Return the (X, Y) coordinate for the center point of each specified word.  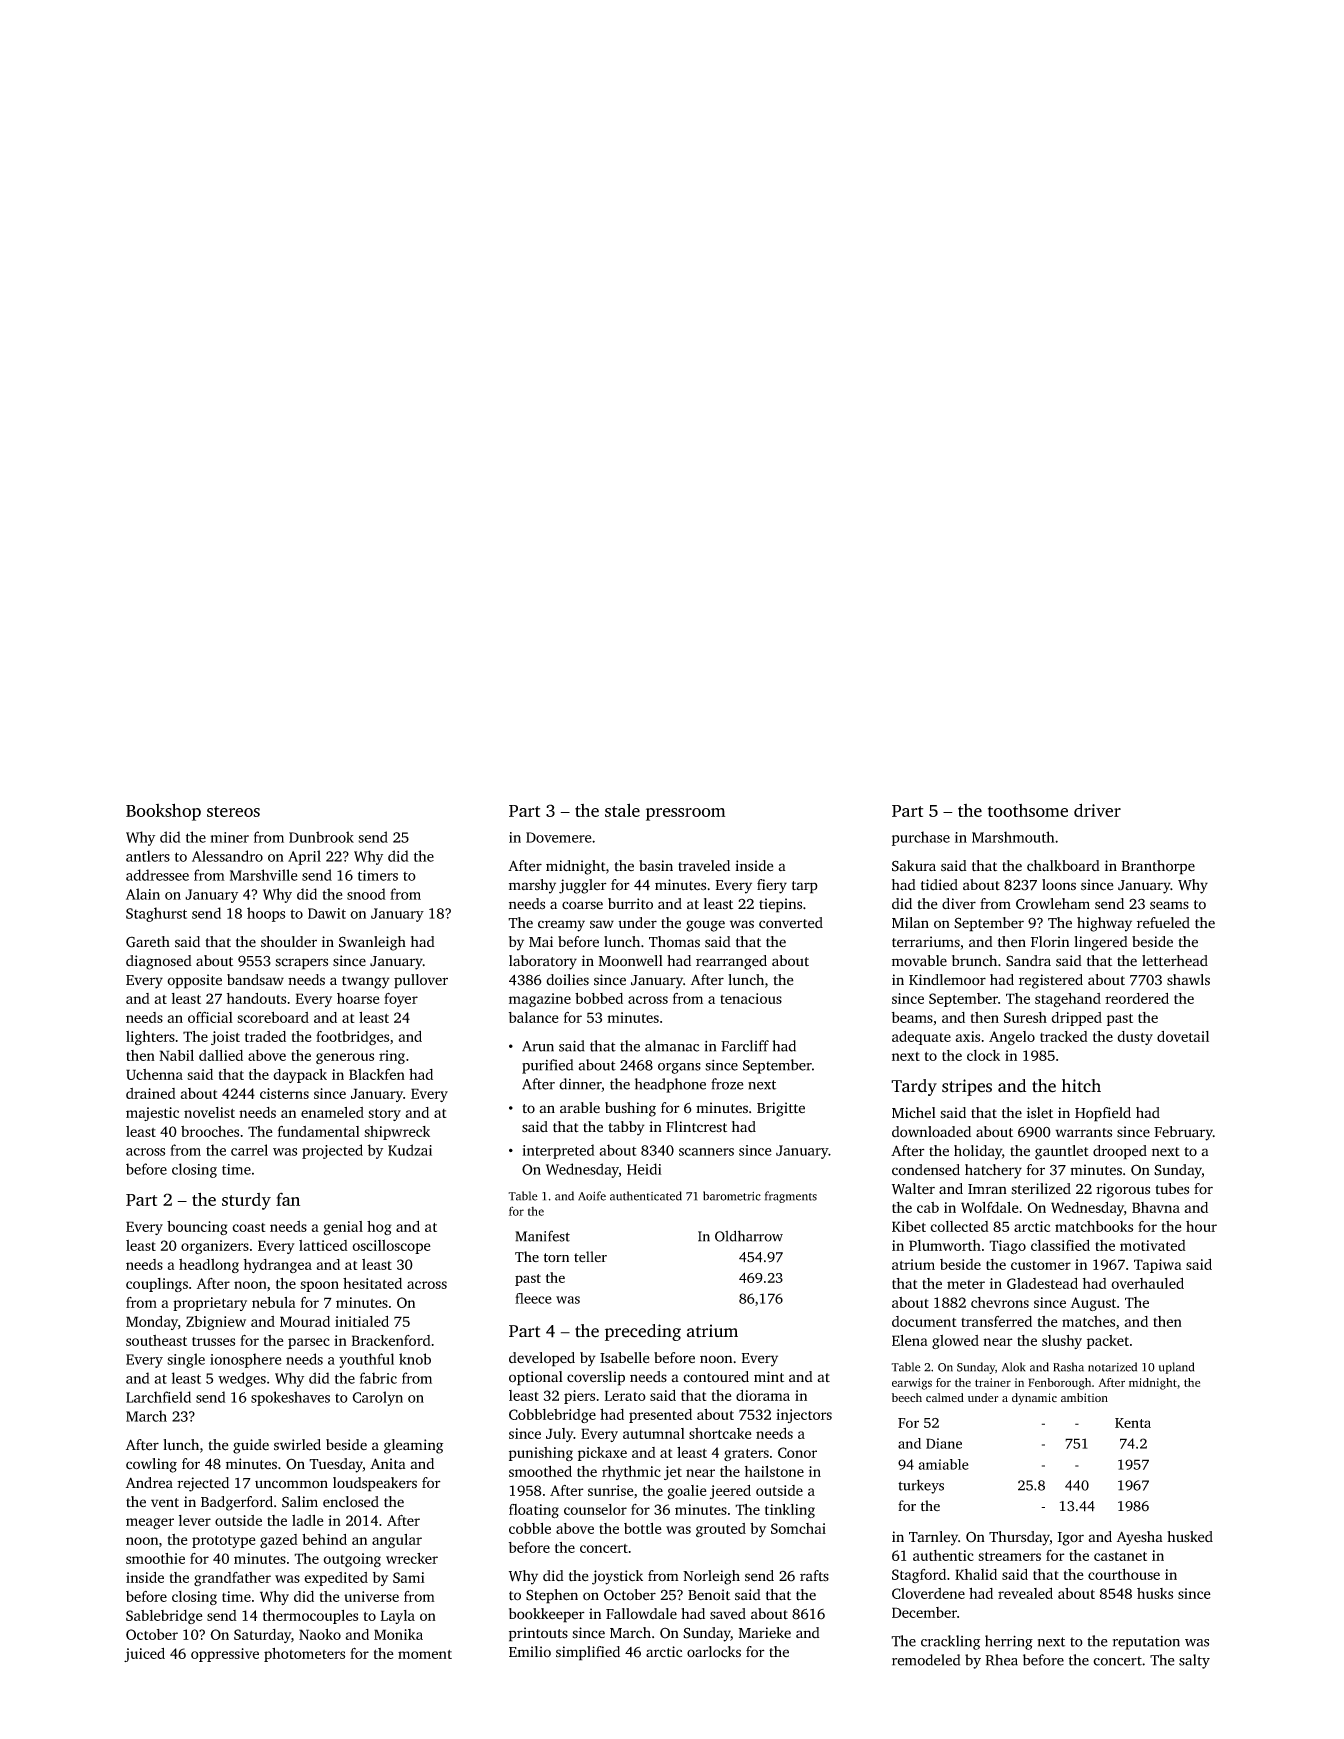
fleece (533, 1298)
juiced (144, 1655)
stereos (233, 811)
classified (1060, 1245)
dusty (1135, 1038)
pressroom (685, 814)
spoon (319, 1286)
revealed (1025, 1593)
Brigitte (781, 1109)
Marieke (765, 1632)
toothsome (1028, 810)
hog (379, 1228)
